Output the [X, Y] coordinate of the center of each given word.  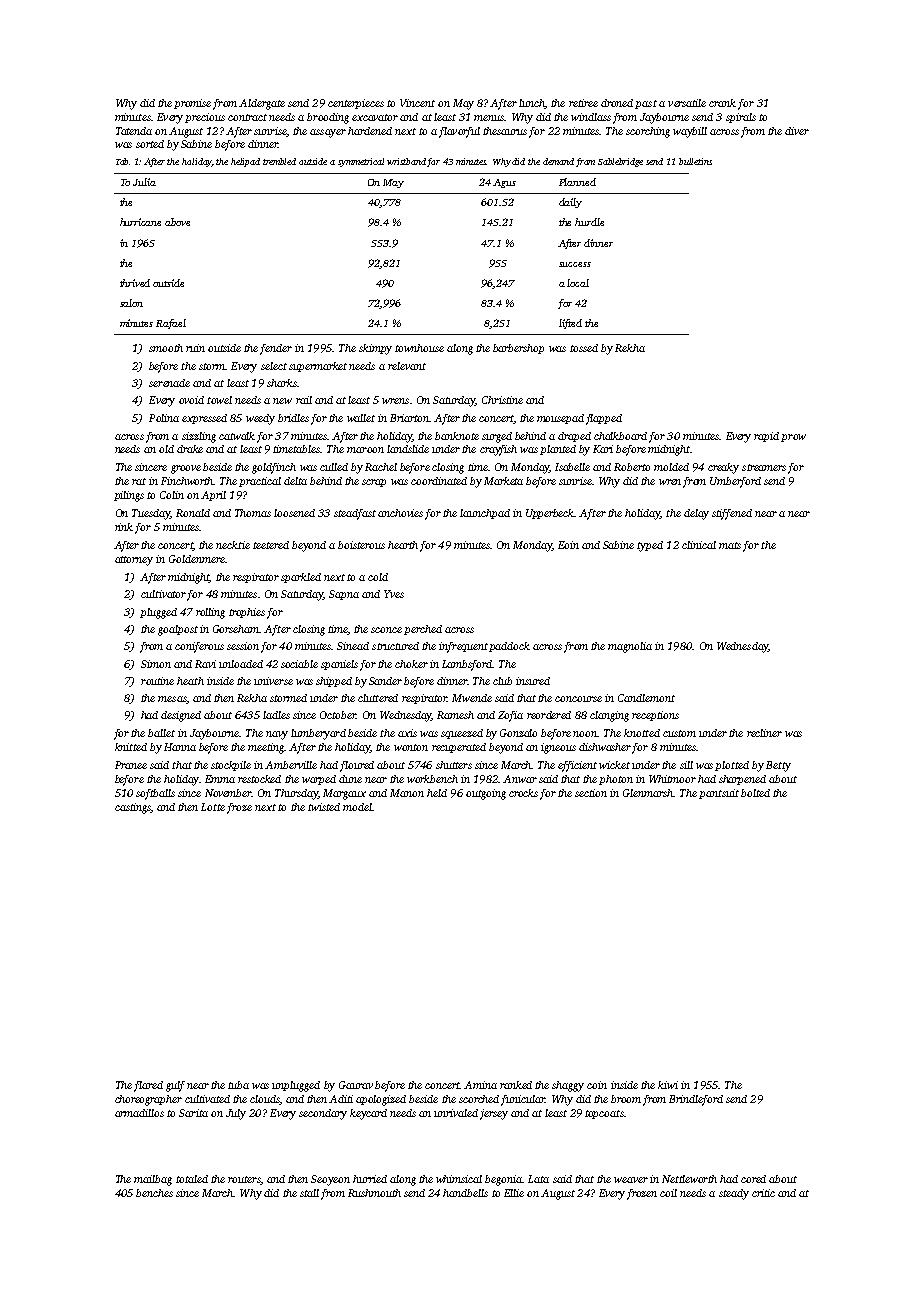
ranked [516, 1085]
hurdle [589, 222]
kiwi [668, 1085]
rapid [766, 437]
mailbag [153, 1180]
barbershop [518, 349]
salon [131, 303]
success [575, 264]
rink [124, 527]
